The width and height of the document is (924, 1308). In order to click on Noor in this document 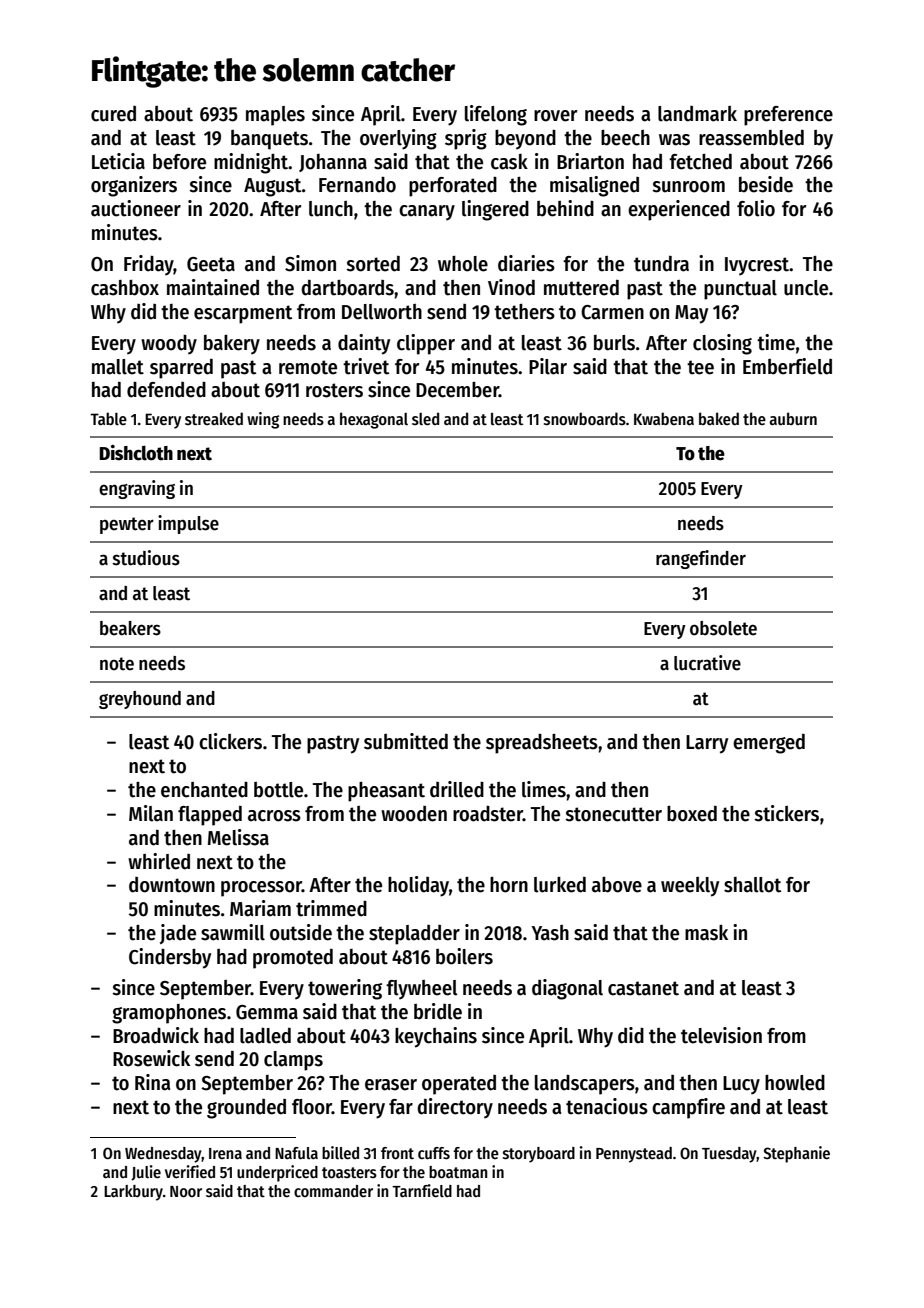, I will do `click(186, 1191)`.
